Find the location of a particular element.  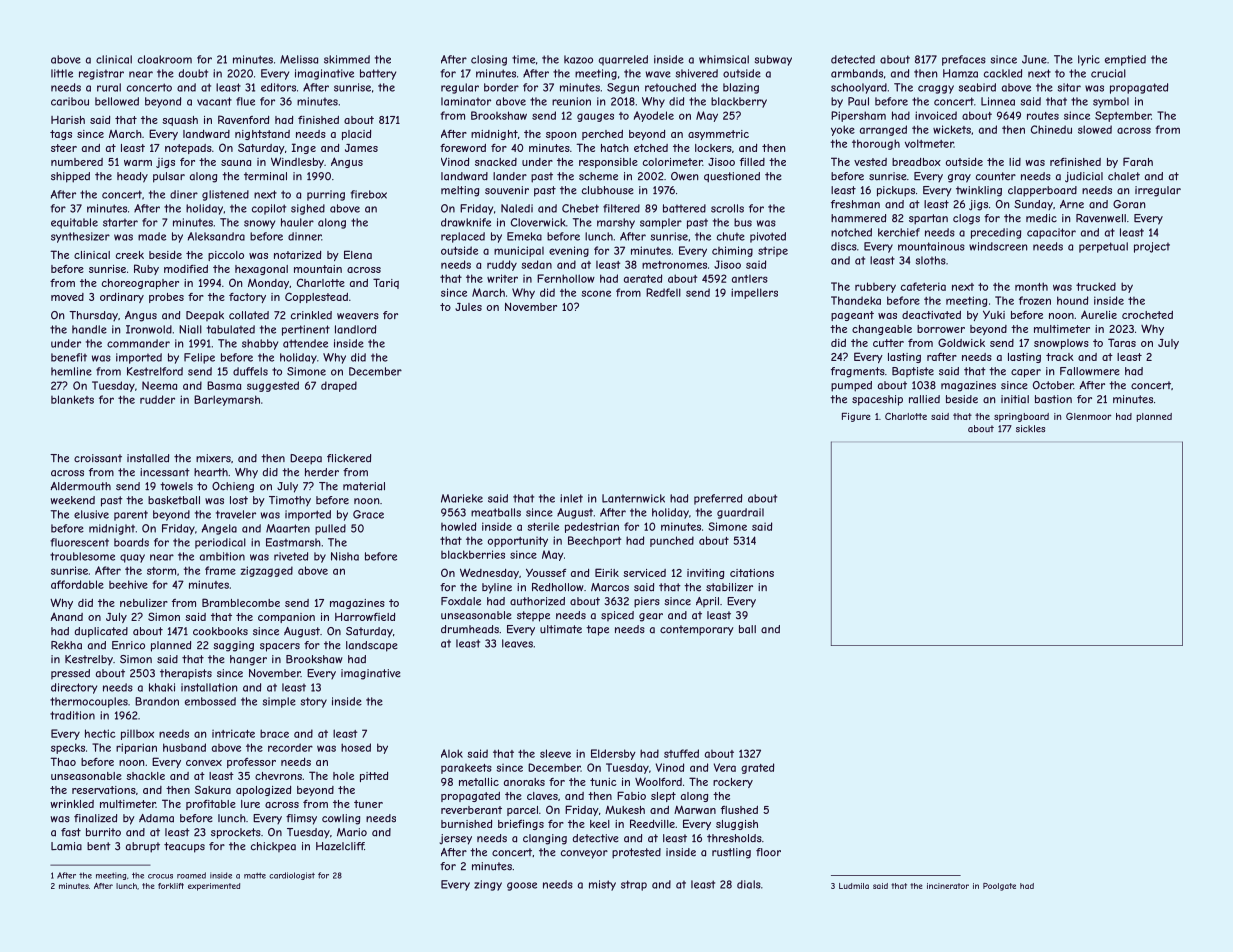

keel is located at coordinates (600, 824).
